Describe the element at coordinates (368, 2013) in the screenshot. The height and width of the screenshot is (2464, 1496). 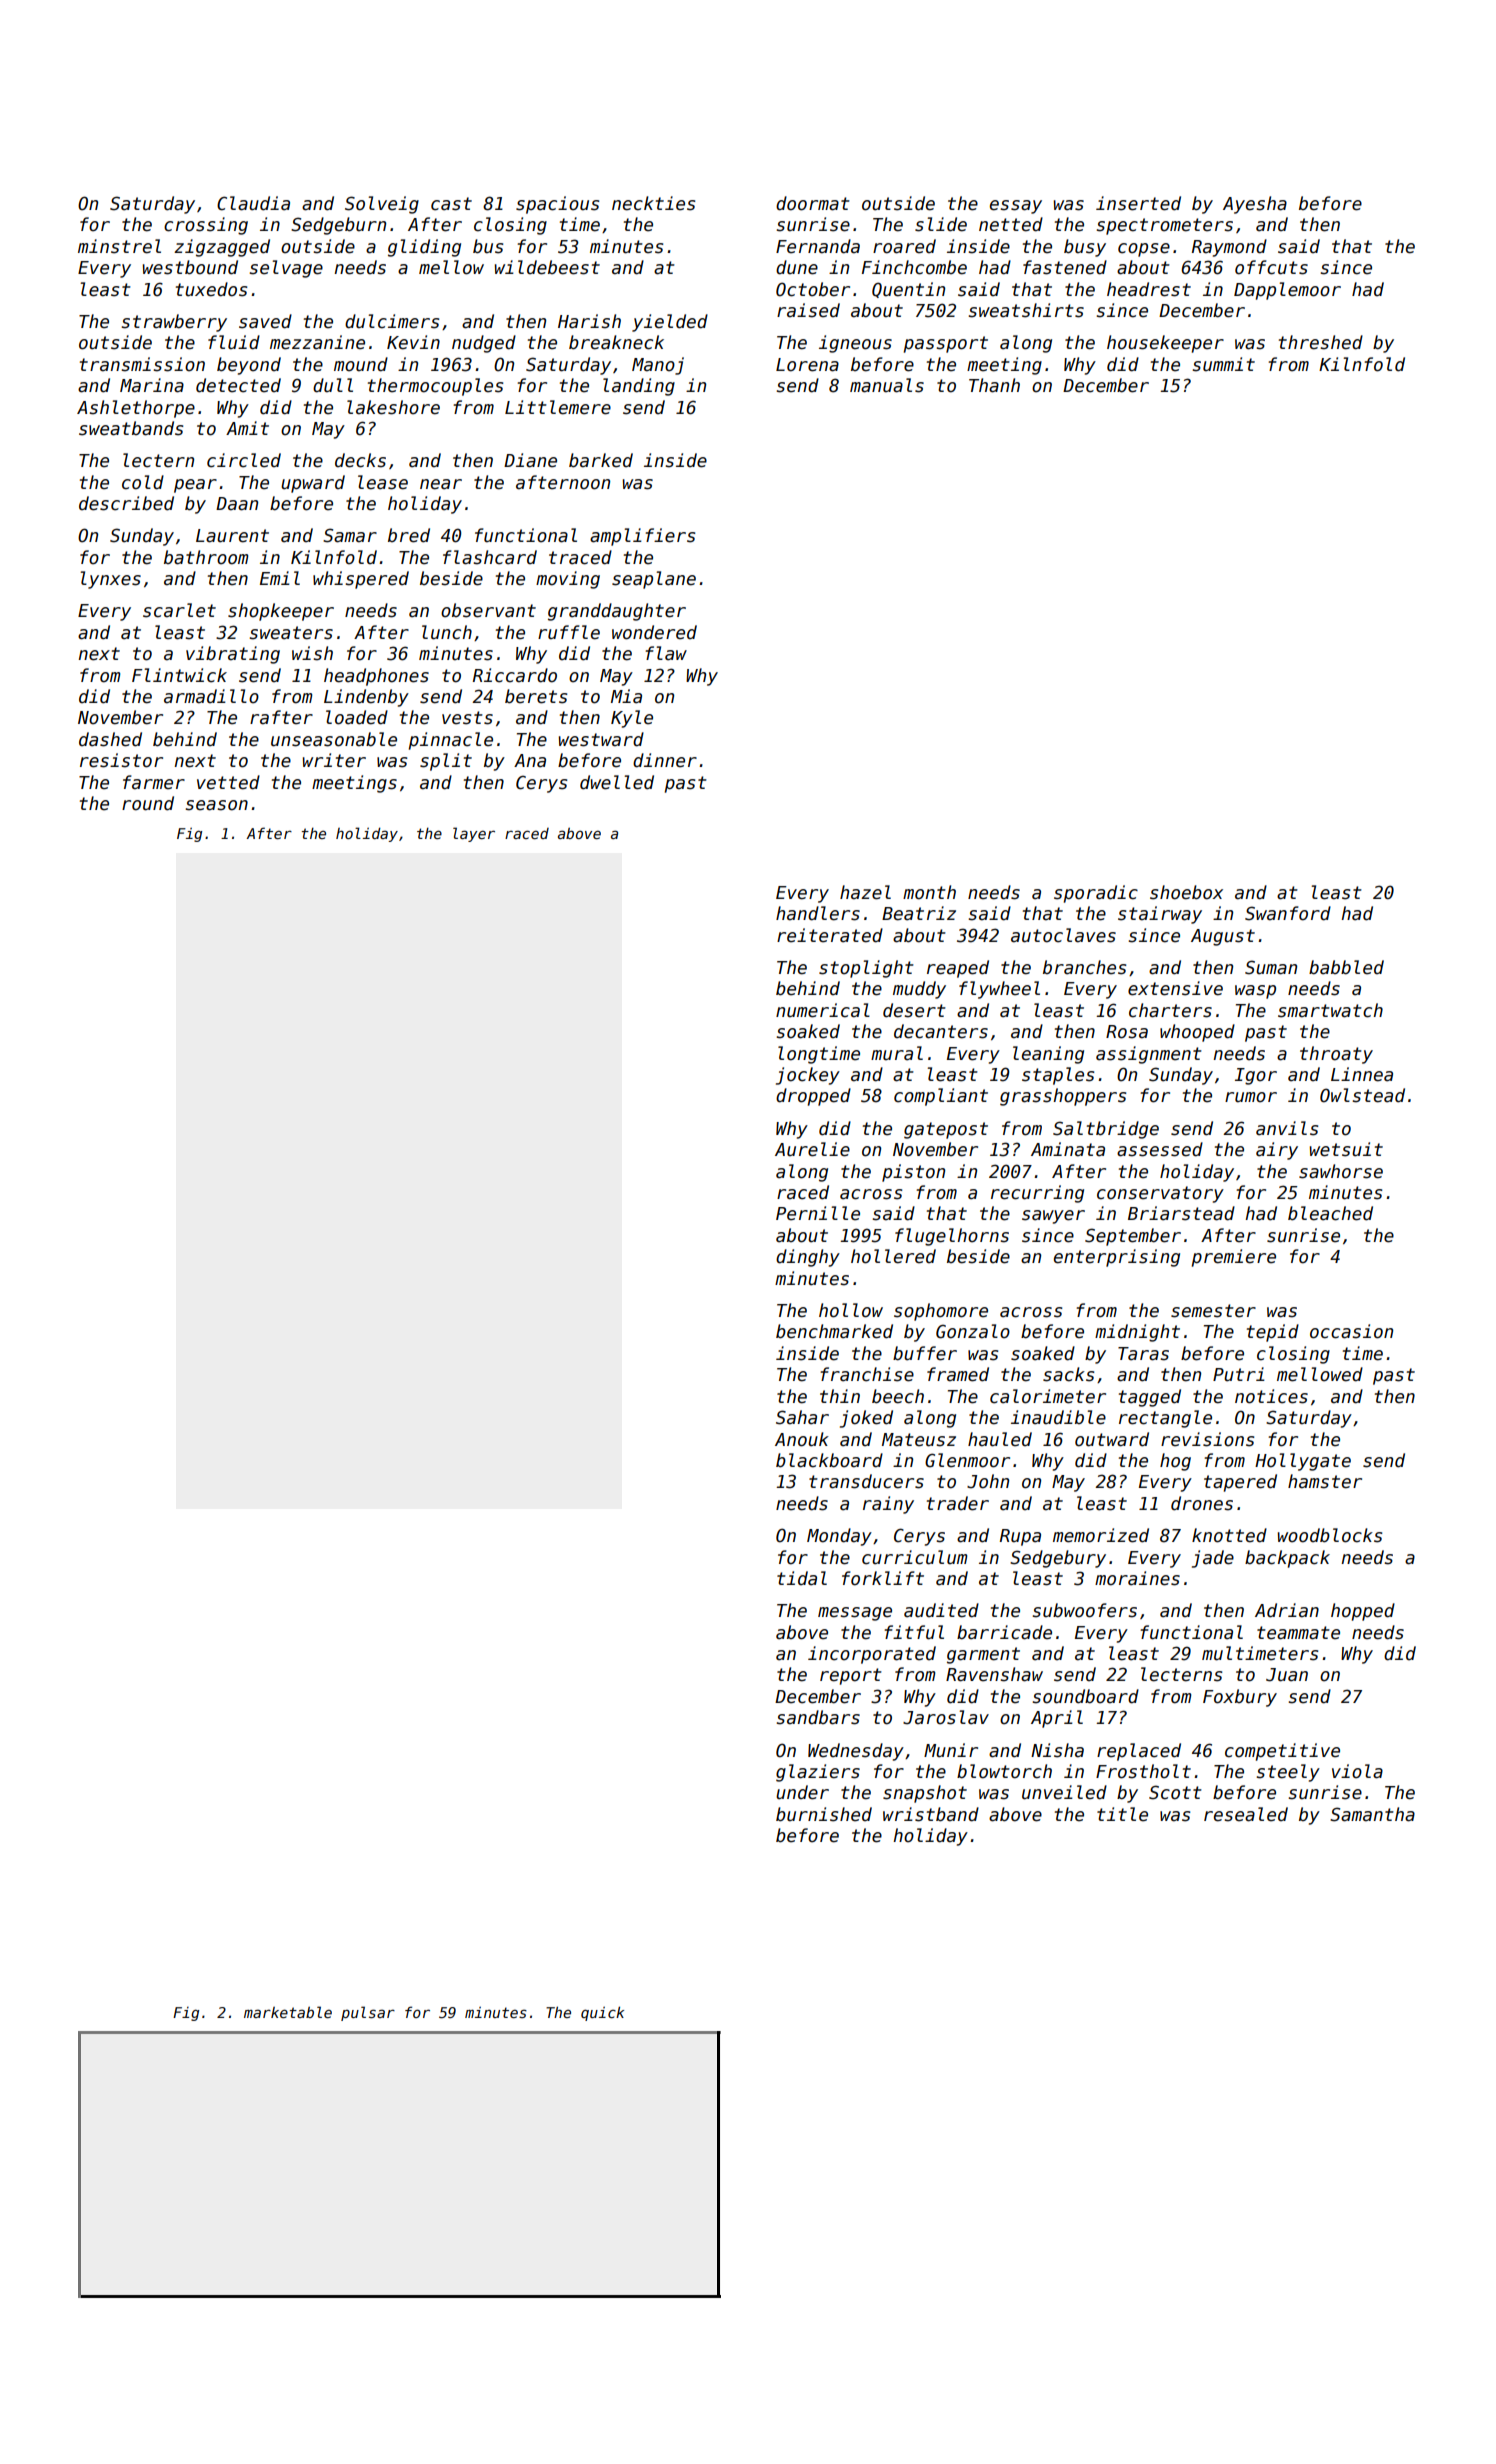
I see `pulsar` at that location.
